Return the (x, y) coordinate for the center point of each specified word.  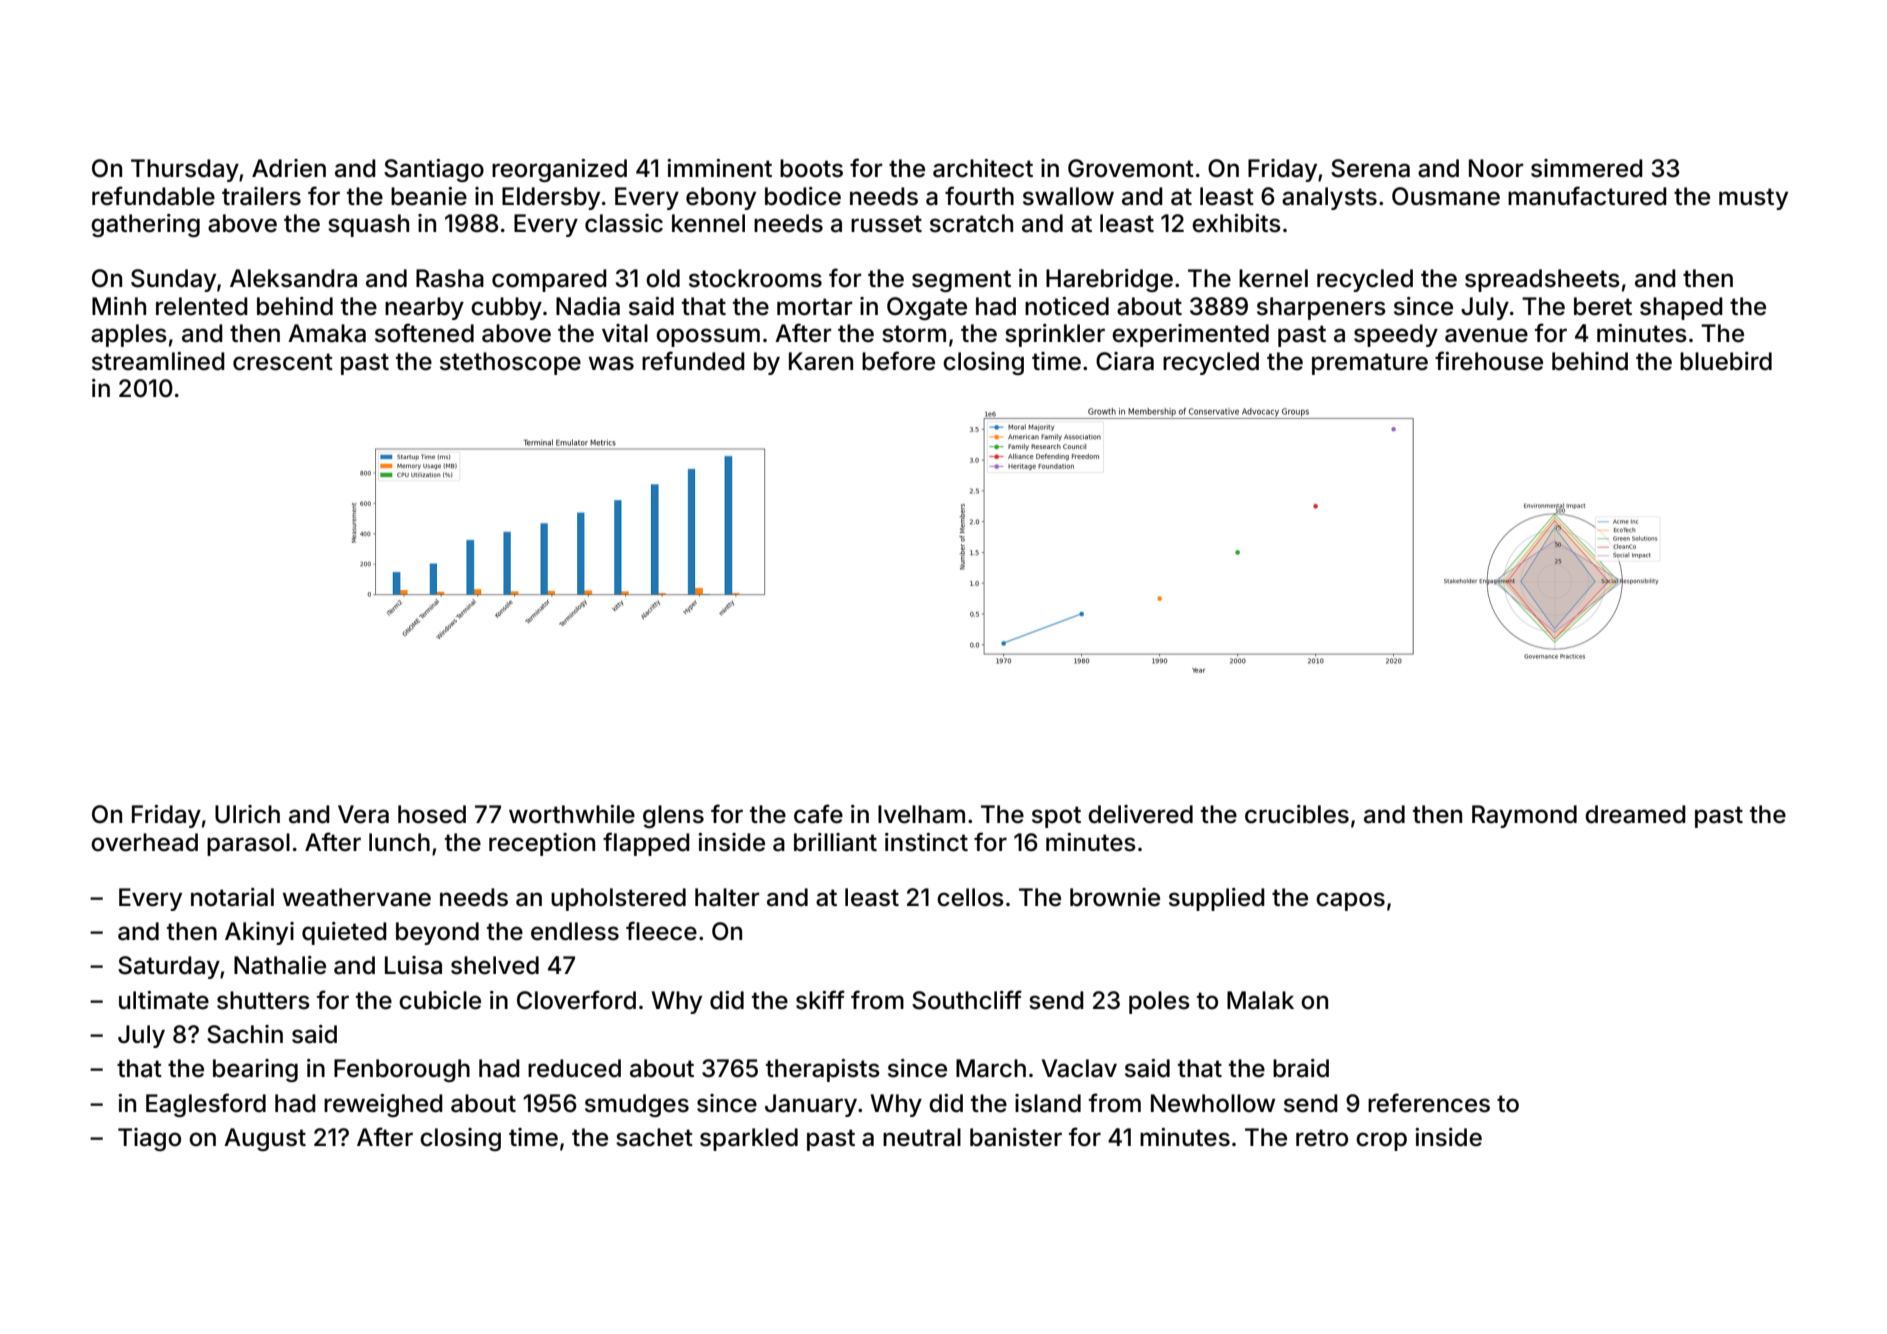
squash (368, 225)
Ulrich (247, 814)
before (898, 361)
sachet (654, 1137)
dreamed (1635, 814)
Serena (1370, 168)
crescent (283, 362)
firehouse (1489, 361)
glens (673, 816)
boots (811, 168)
